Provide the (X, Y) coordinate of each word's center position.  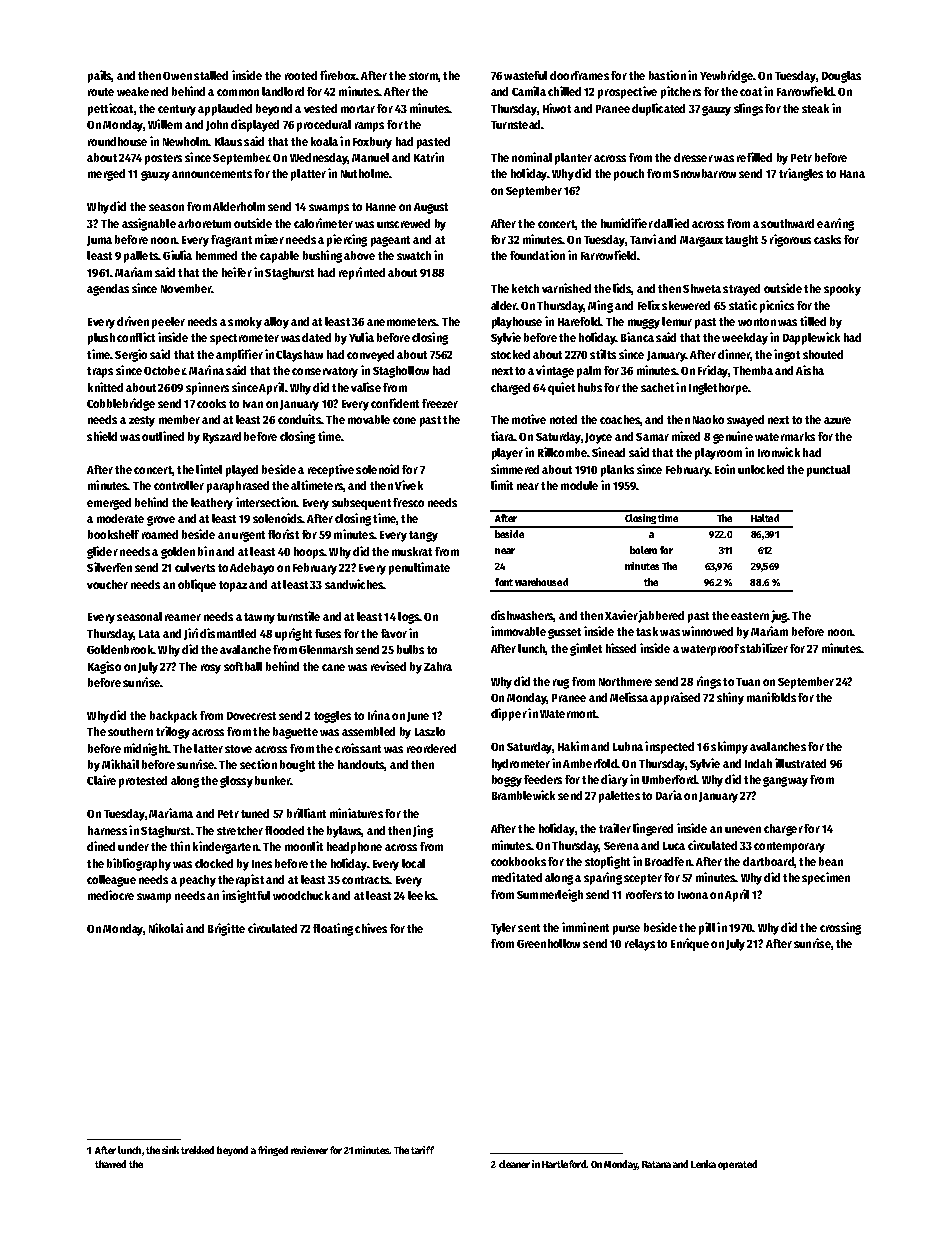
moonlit (304, 846)
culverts (195, 567)
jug (779, 616)
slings (748, 109)
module (579, 485)
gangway (785, 782)
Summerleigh (550, 895)
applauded (225, 110)
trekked (197, 1150)
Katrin (429, 157)
